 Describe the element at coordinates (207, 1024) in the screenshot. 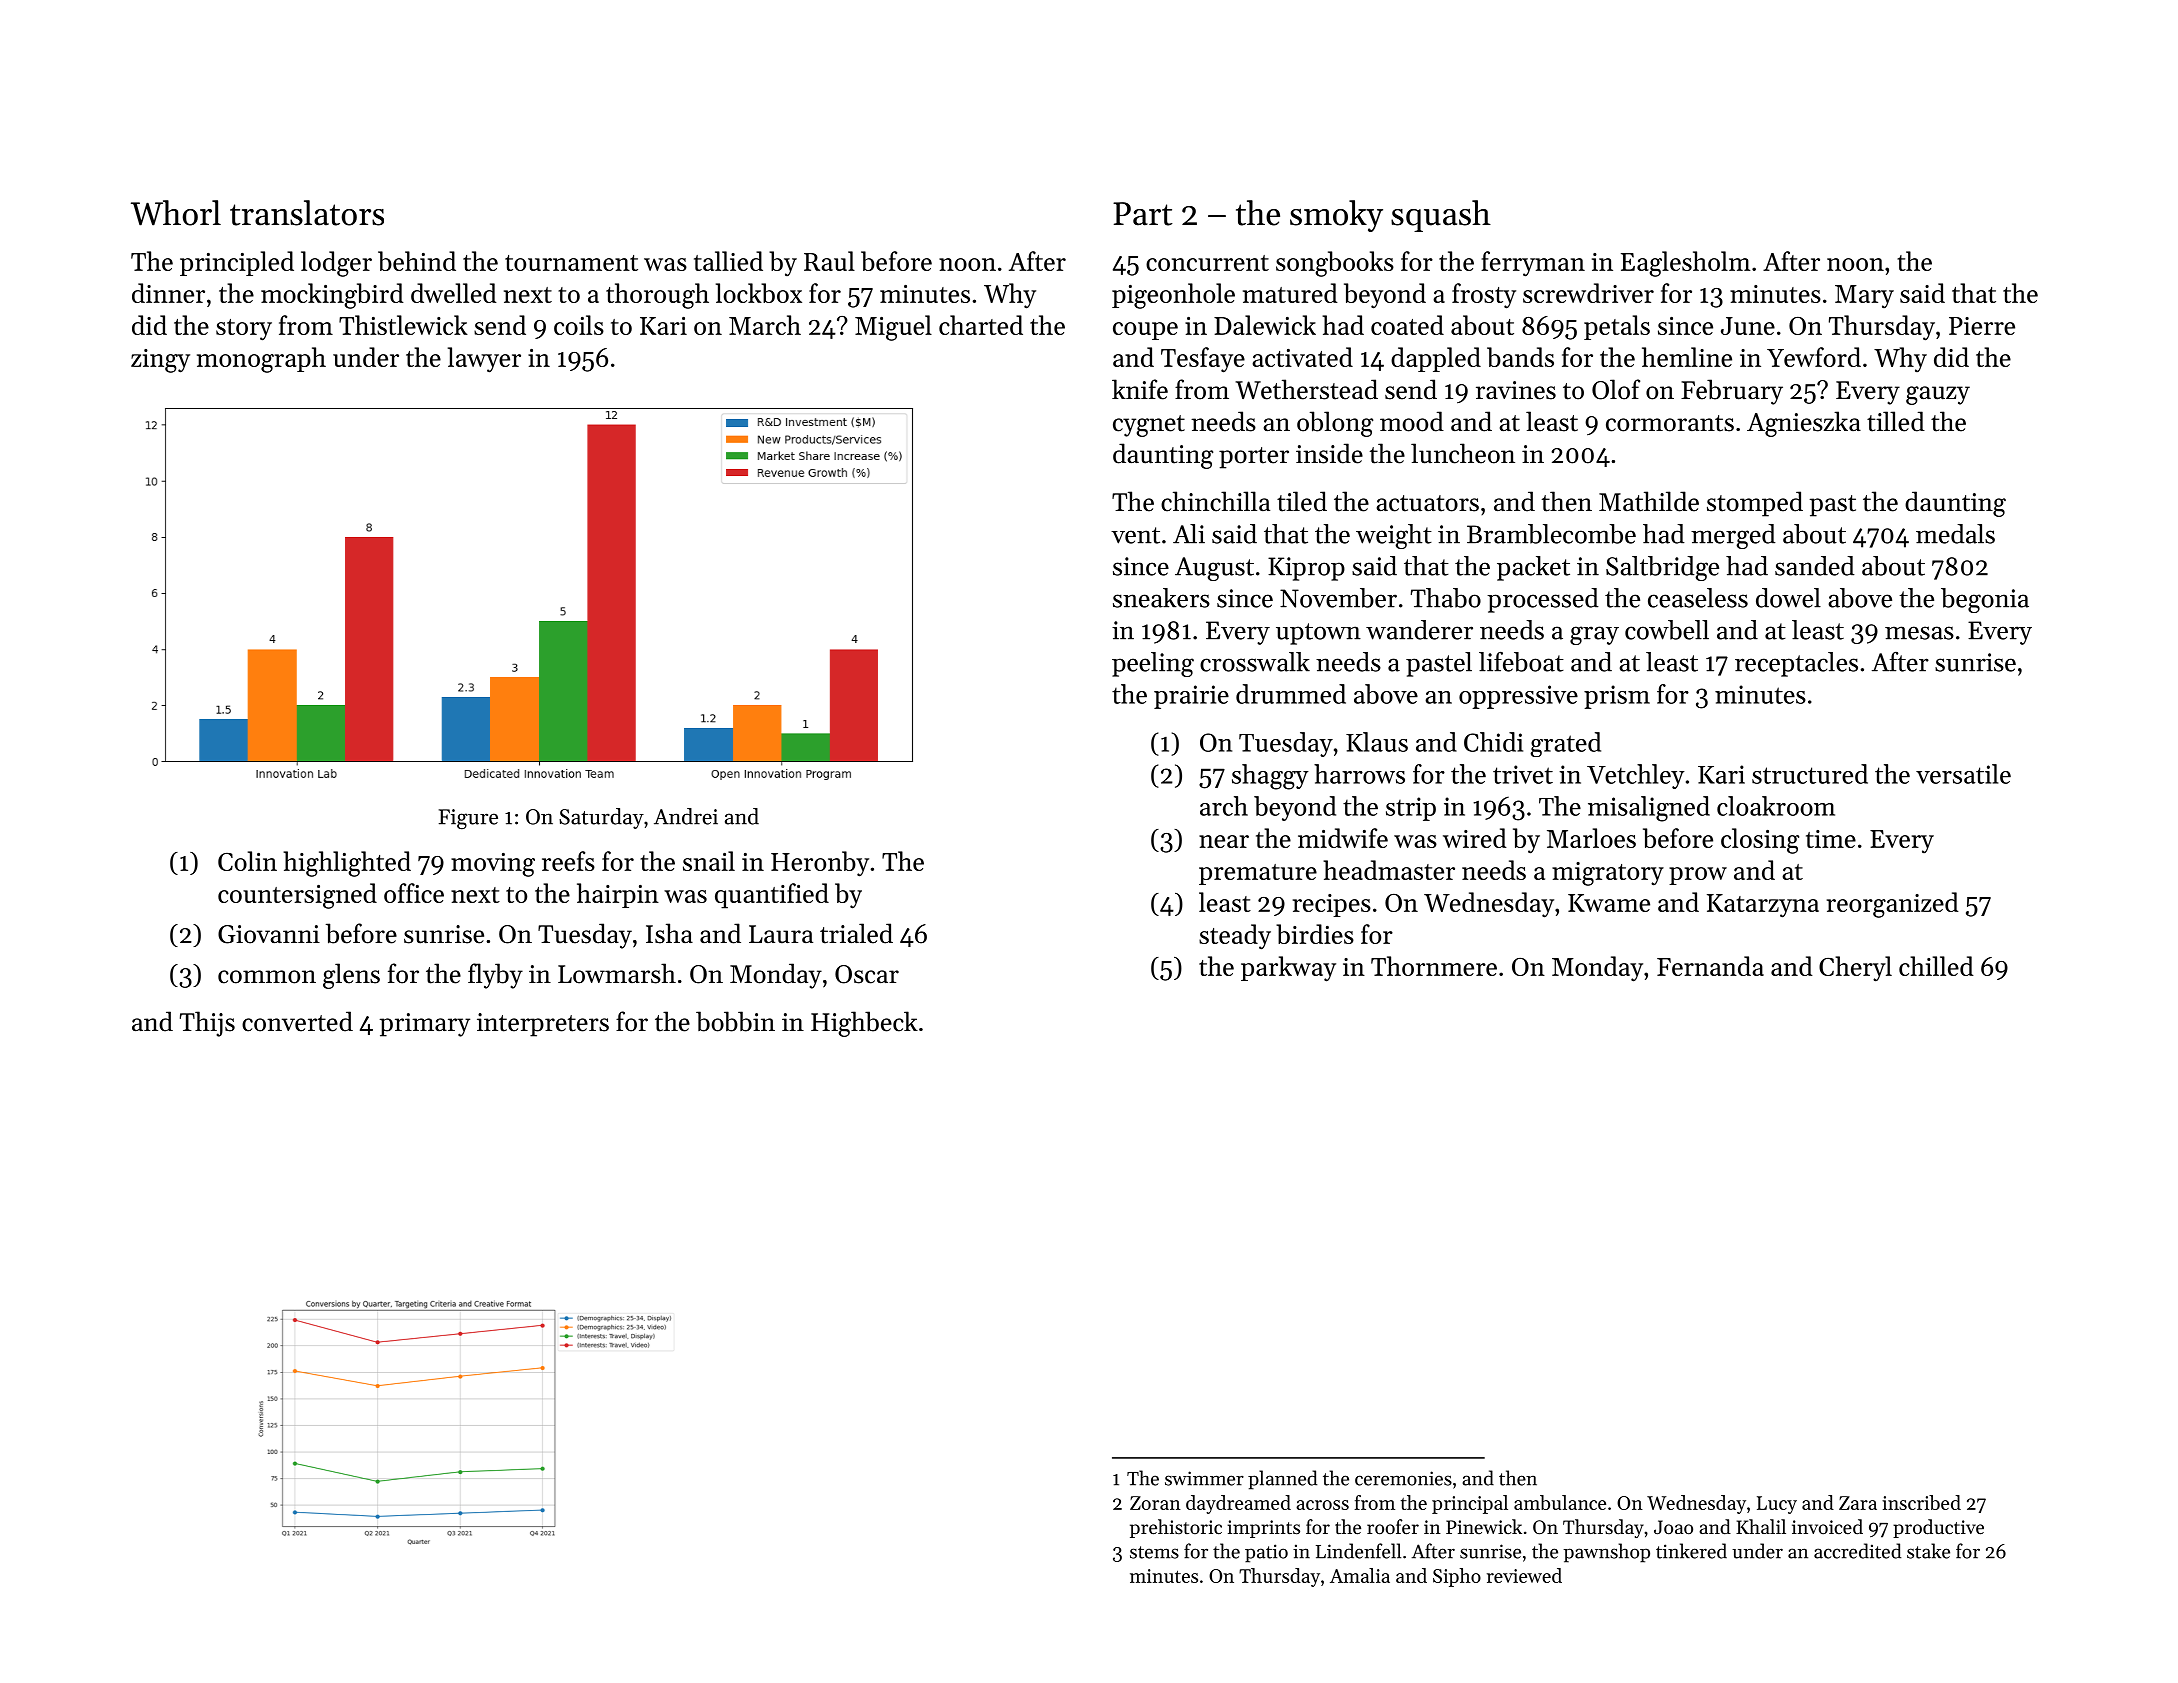

I see `Thijs` at that location.
